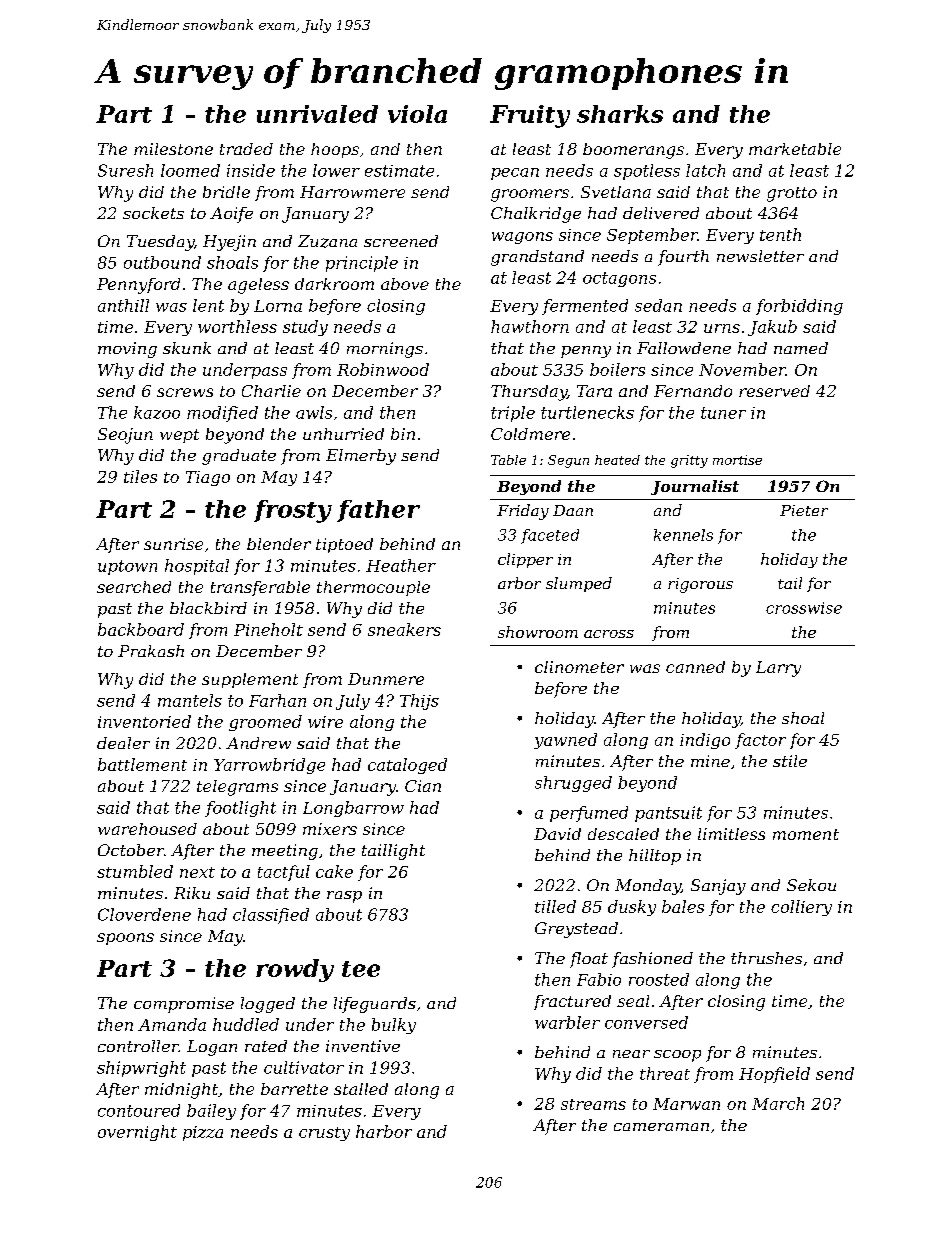 This image has height=1233, width=952. I want to click on milestone, so click(173, 149).
